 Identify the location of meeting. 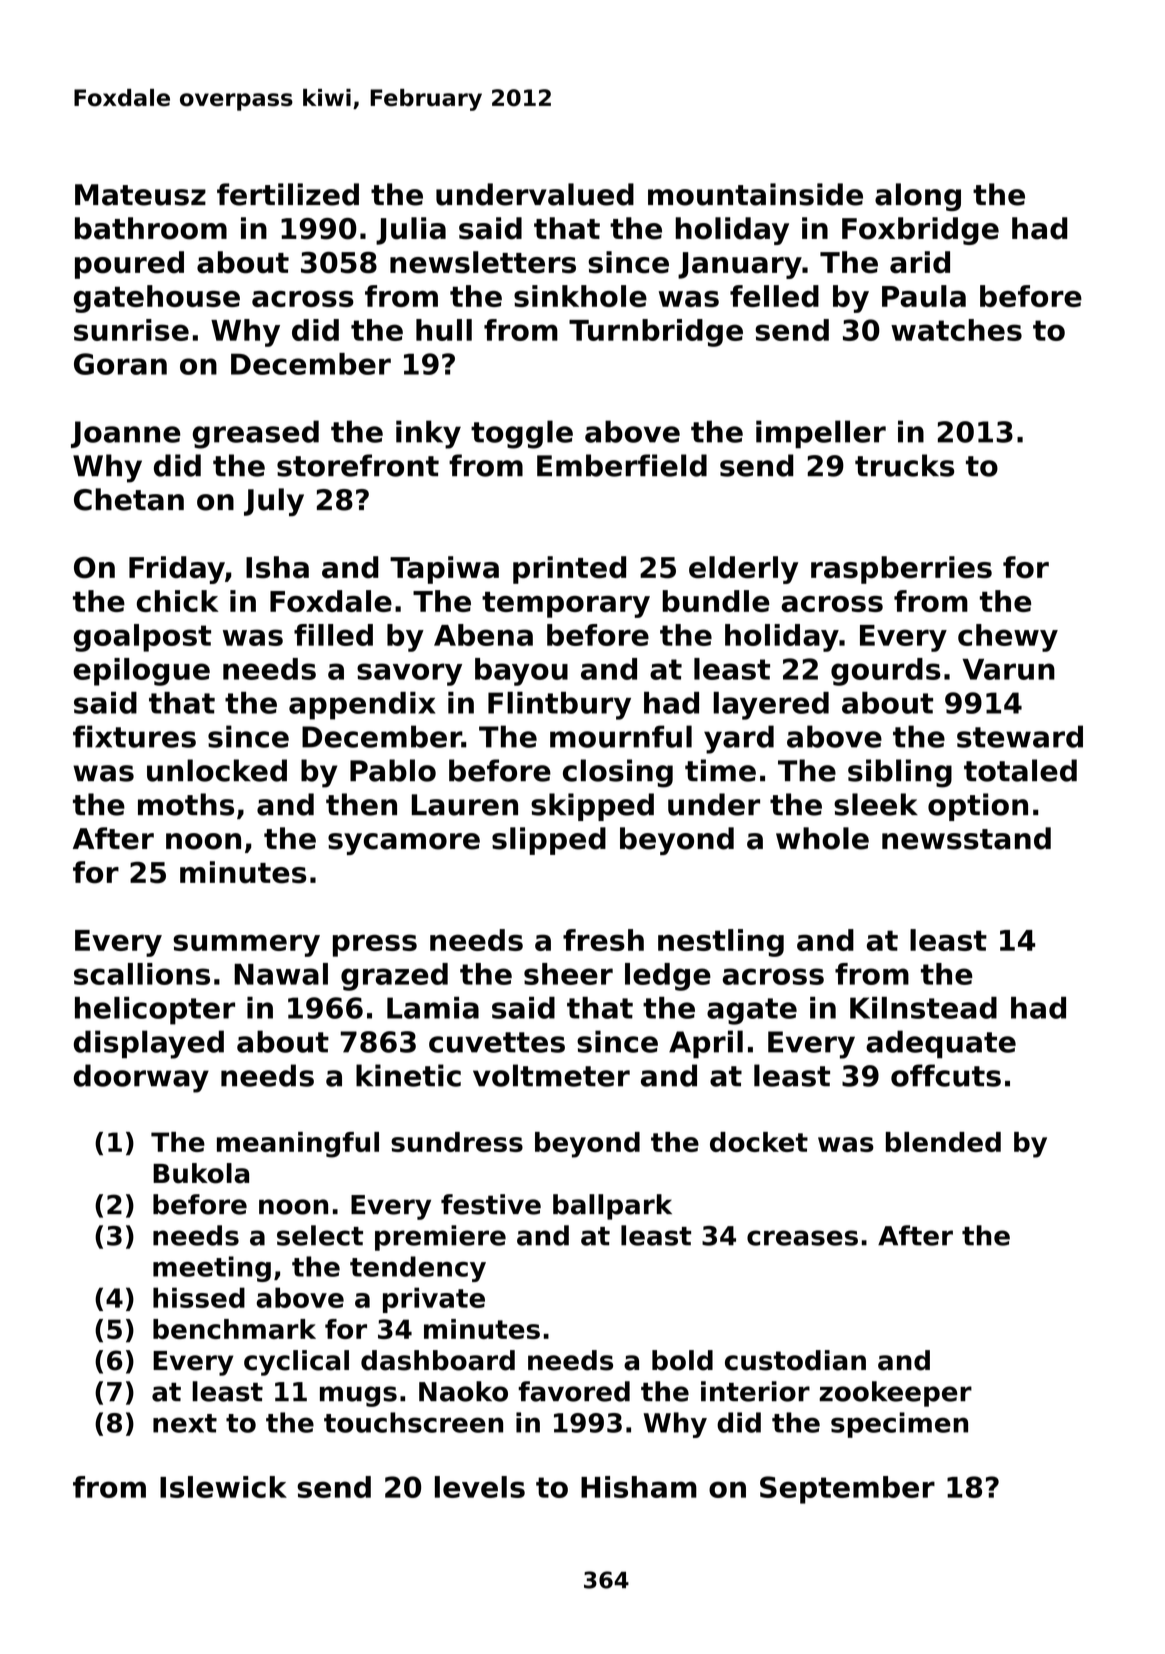
(212, 1269).
